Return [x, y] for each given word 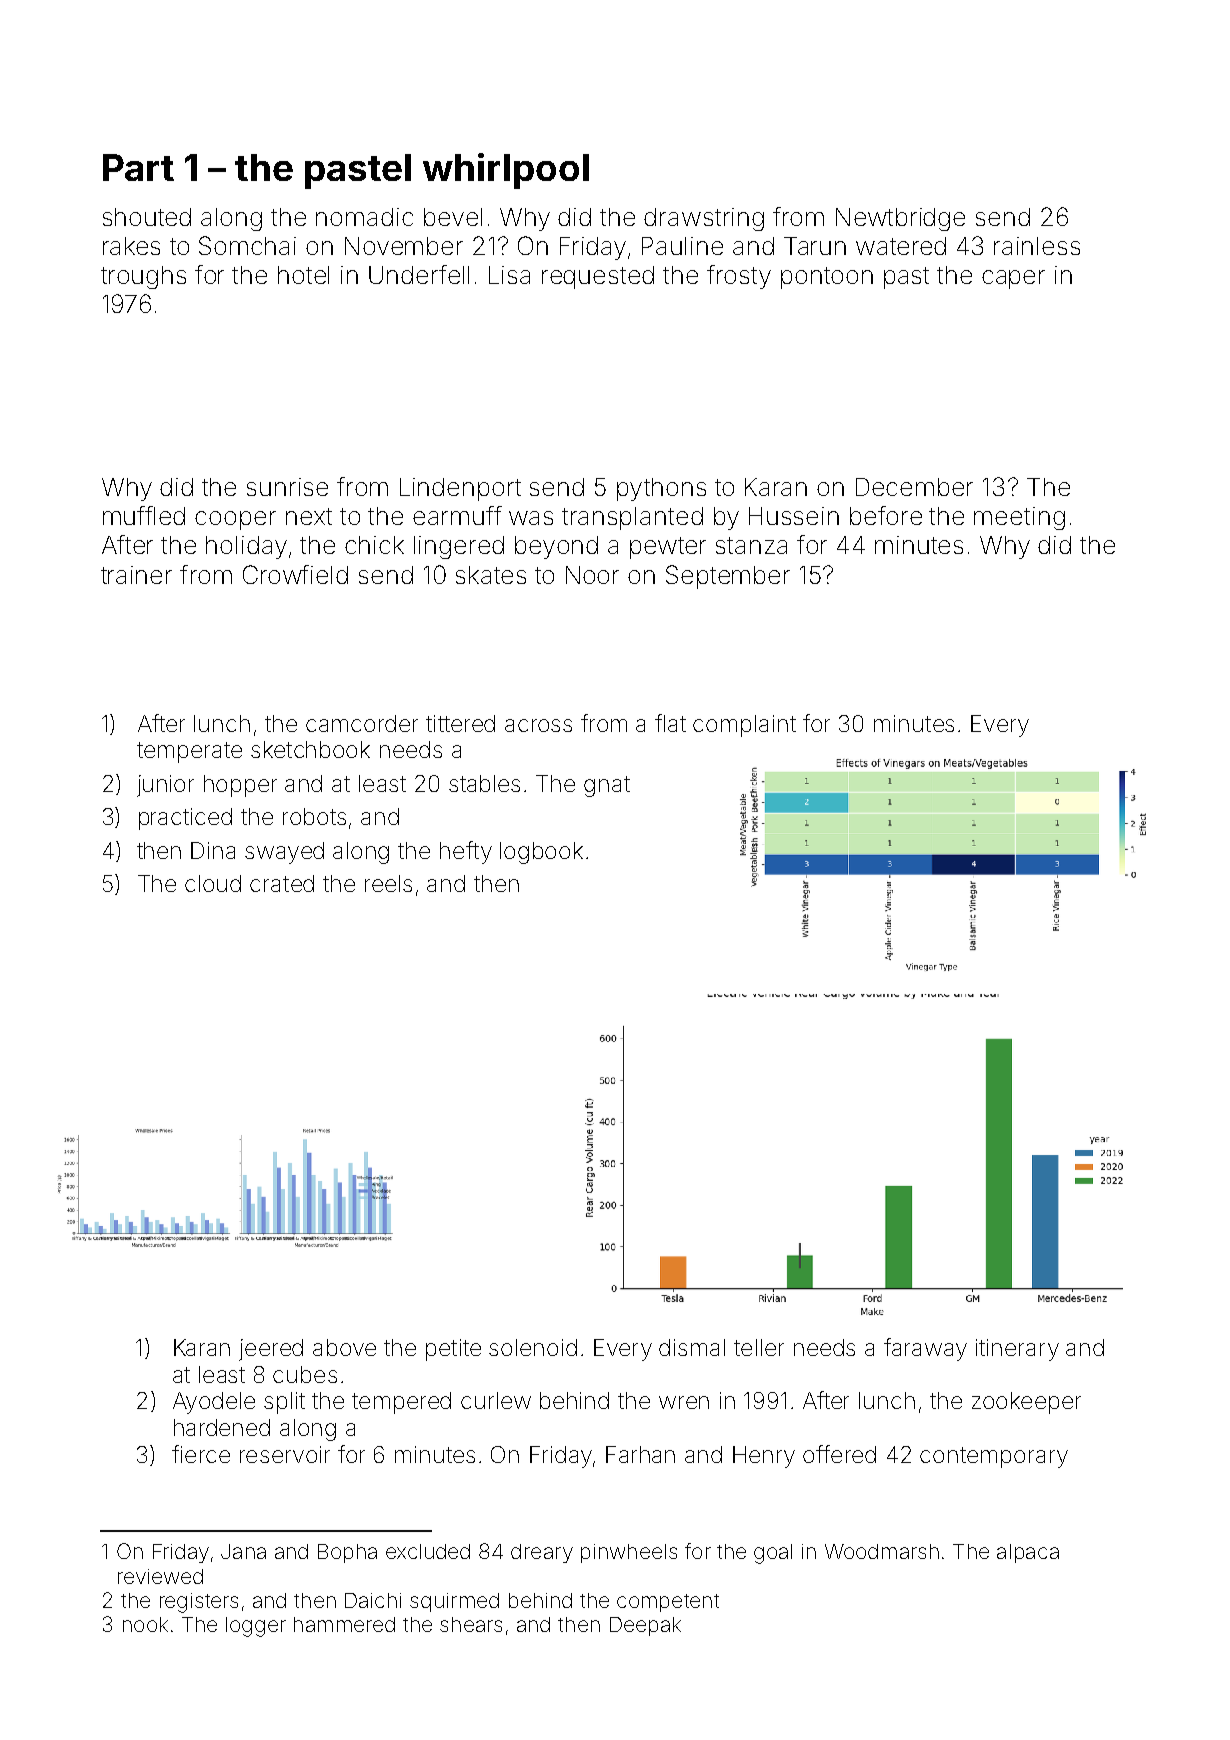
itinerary [1017, 1350]
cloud [213, 883]
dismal [692, 1347]
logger [256, 1627]
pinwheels [629, 1553]
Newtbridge [900, 219]
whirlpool [506, 171]
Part [138, 167]
